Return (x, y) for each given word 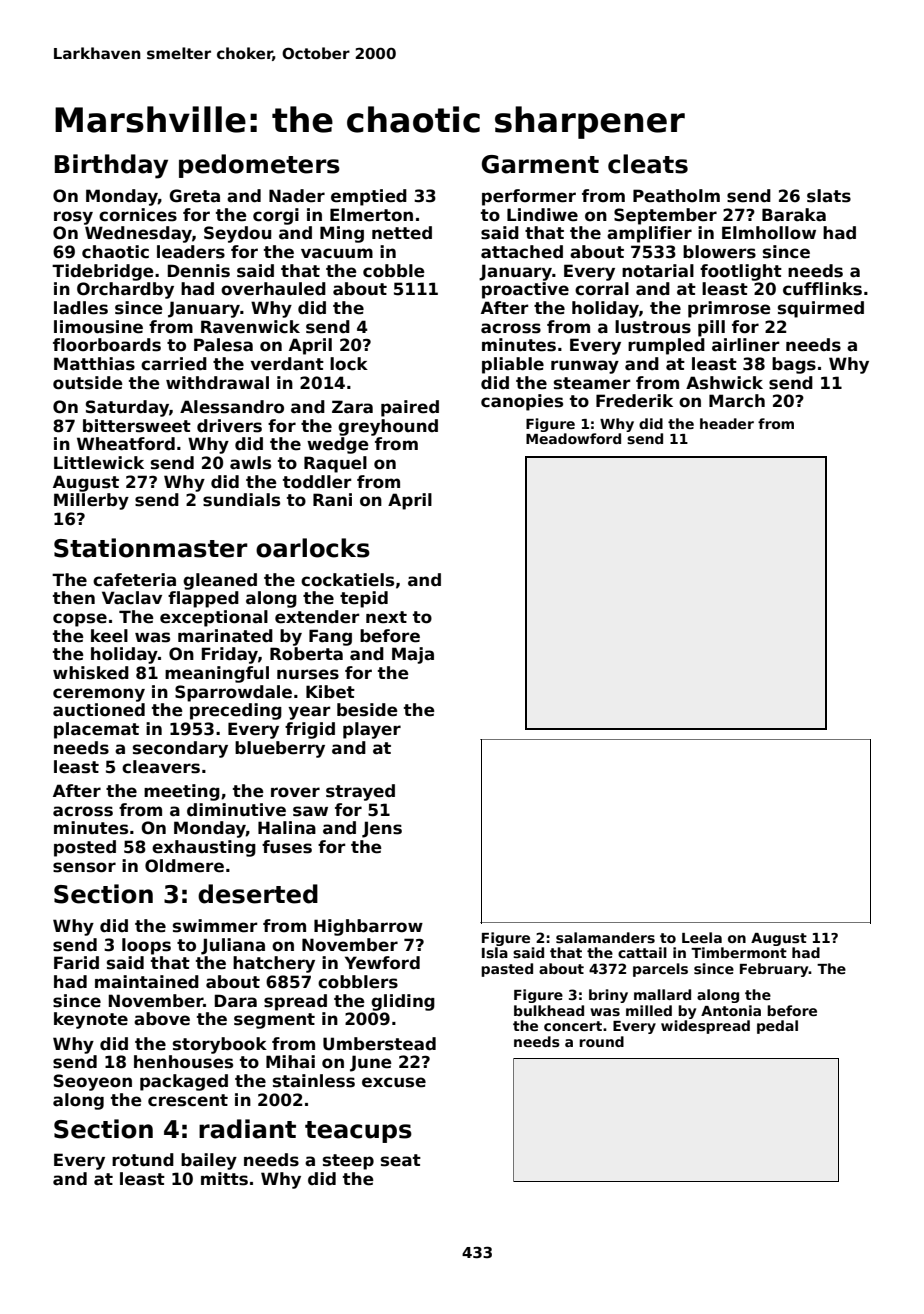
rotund (143, 1160)
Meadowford (573, 438)
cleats (648, 164)
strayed (360, 792)
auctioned (99, 710)
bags (794, 365)
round (601, 1041)
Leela (702, 937)
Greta (194, 196)
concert (573, 1026)
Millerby (91, 501)
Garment (540, 164)
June (371, 1063)
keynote (91, 1020)
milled (649, 1010)
